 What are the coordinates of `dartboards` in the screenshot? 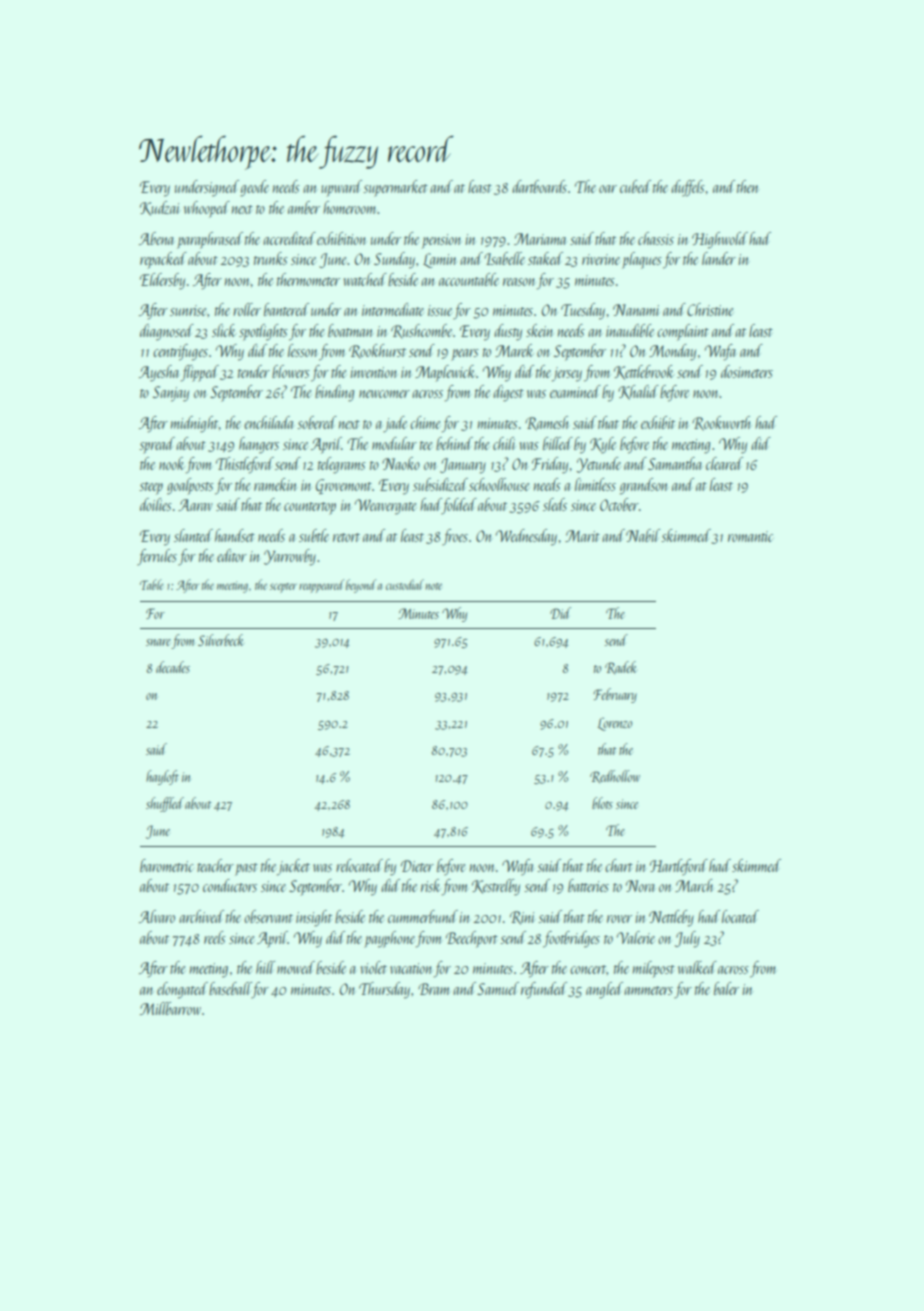 It's located at (539, 186).
